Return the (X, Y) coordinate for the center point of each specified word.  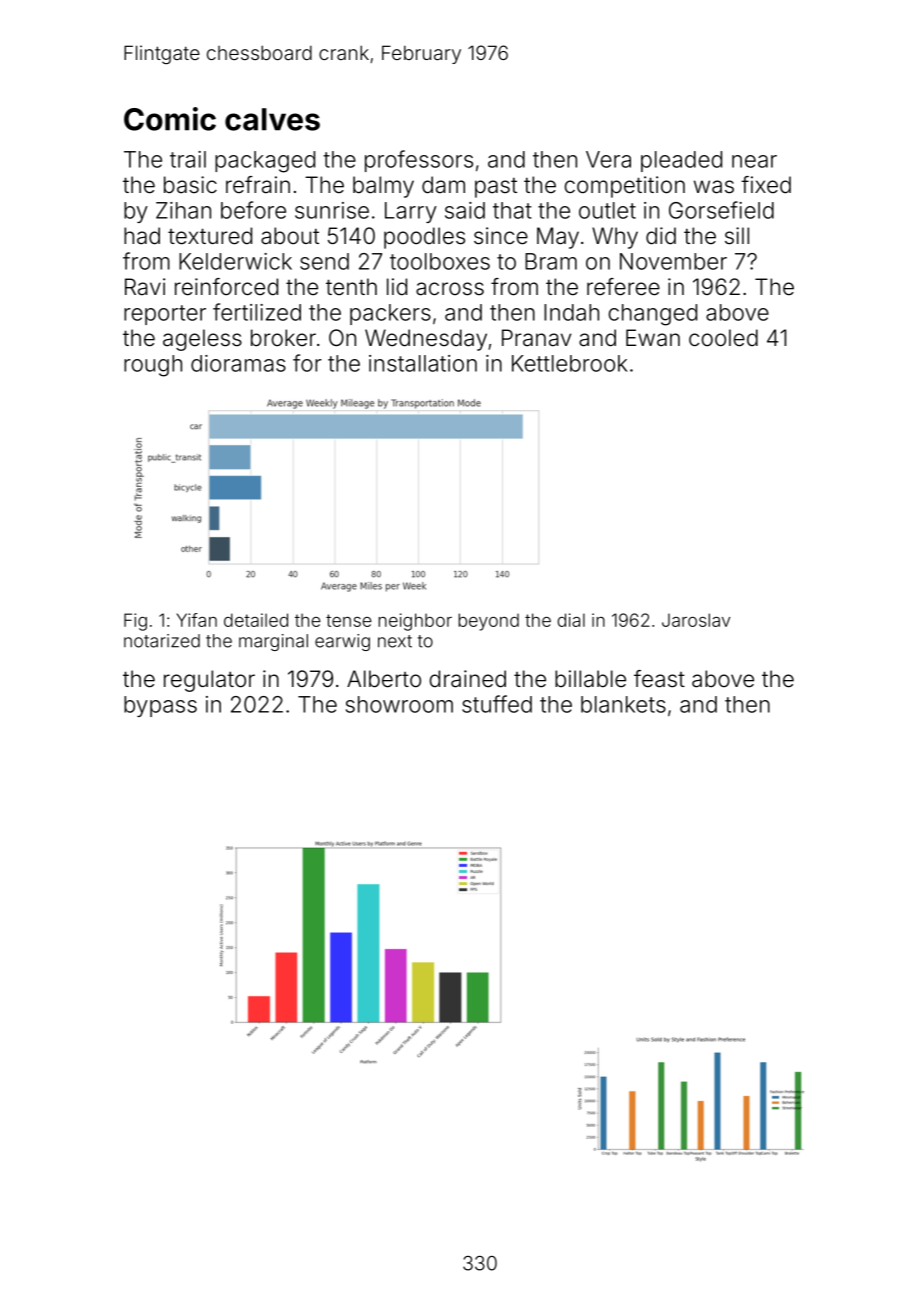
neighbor (415, 622)
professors (419, 161)
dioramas (238, 363)
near (754, 161)
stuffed (497, 704)
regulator (209, 681)
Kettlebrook (570, 363)
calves (272, 119)
